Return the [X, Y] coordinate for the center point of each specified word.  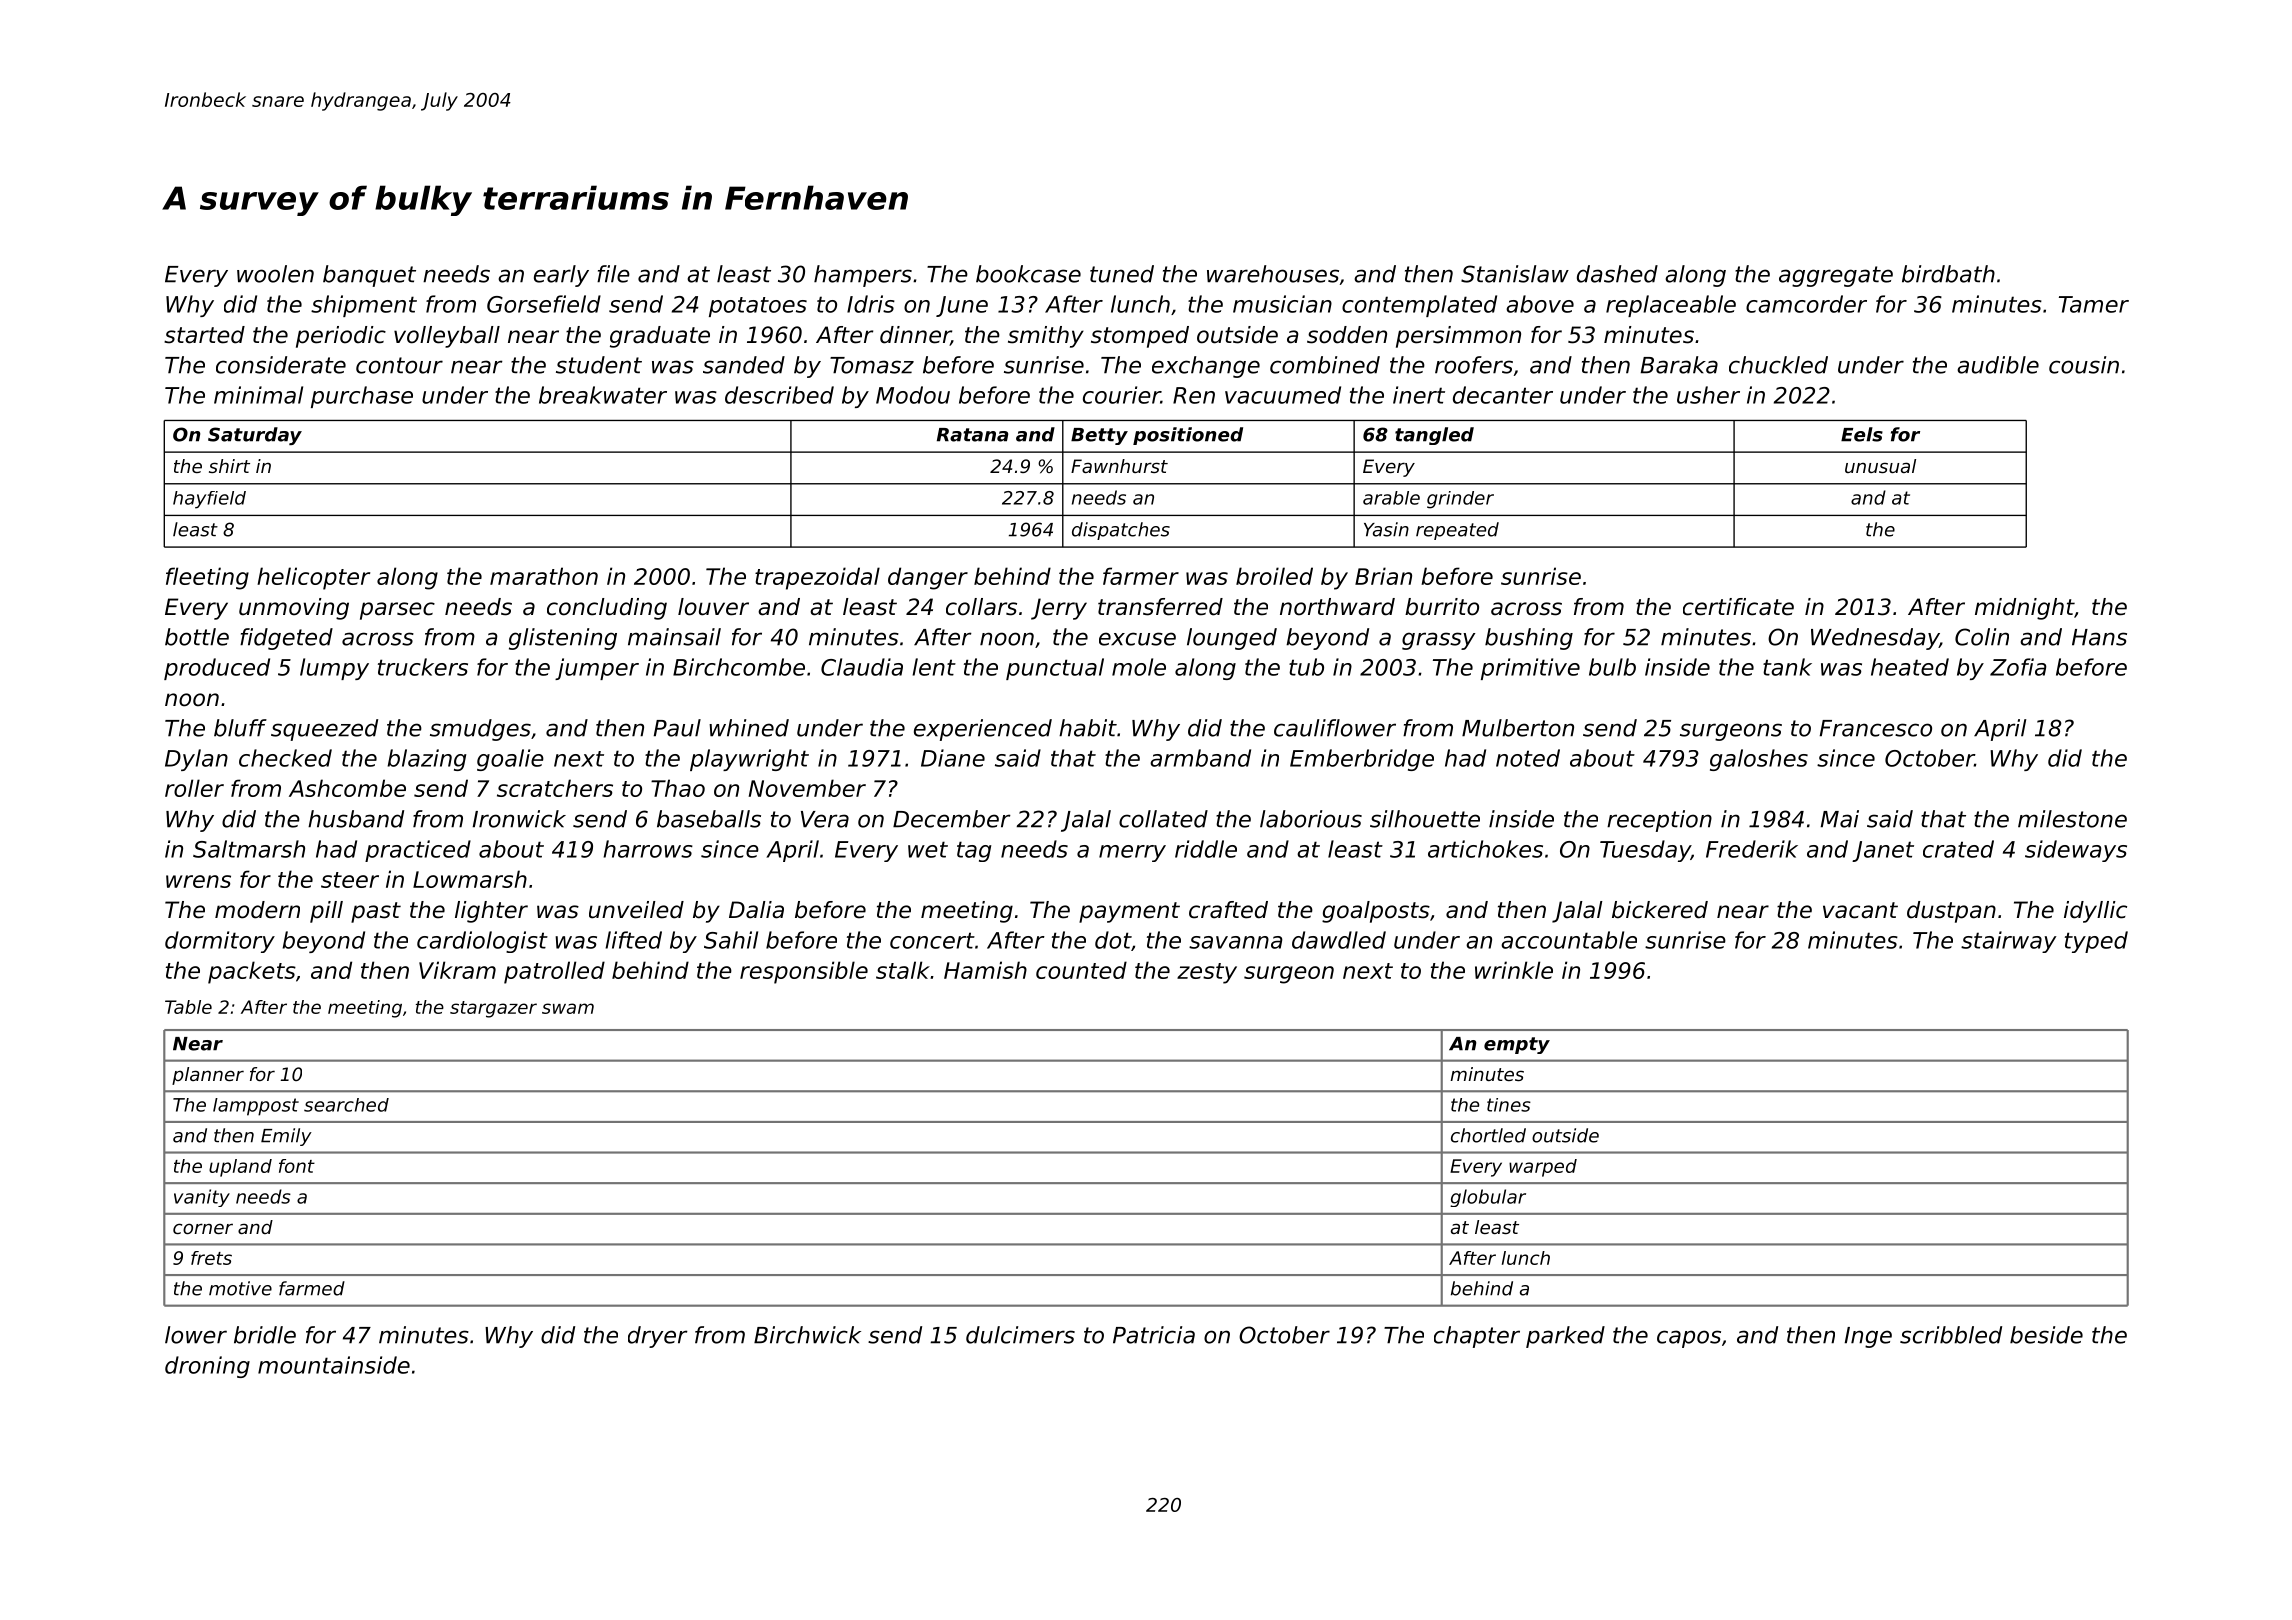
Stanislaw [1515, 274]
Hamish [985, 970]
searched [346, 1105]
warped [1543, 1168]
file [613, 274]
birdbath [1948, 274]
